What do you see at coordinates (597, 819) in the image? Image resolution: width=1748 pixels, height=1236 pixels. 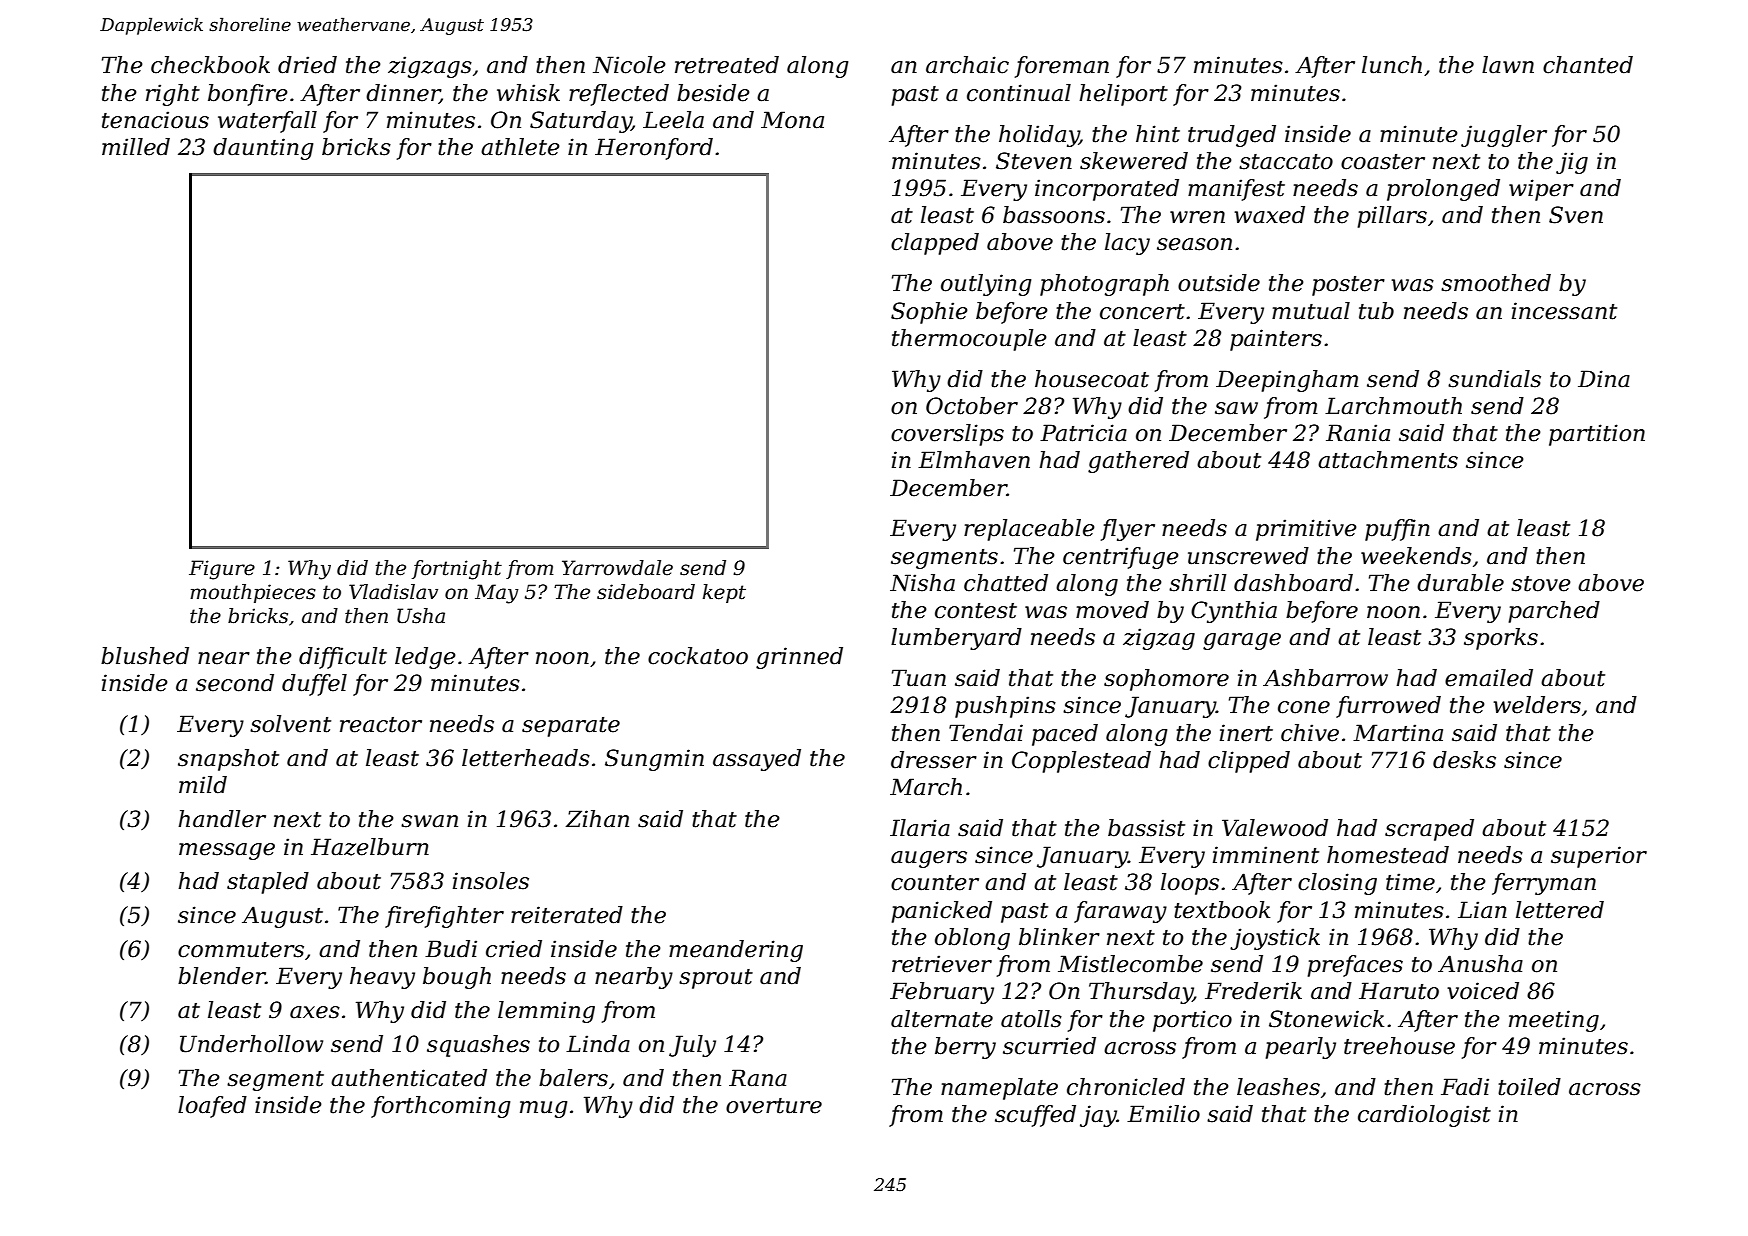 I see `Zihan` at bounding box center [597, 819].
